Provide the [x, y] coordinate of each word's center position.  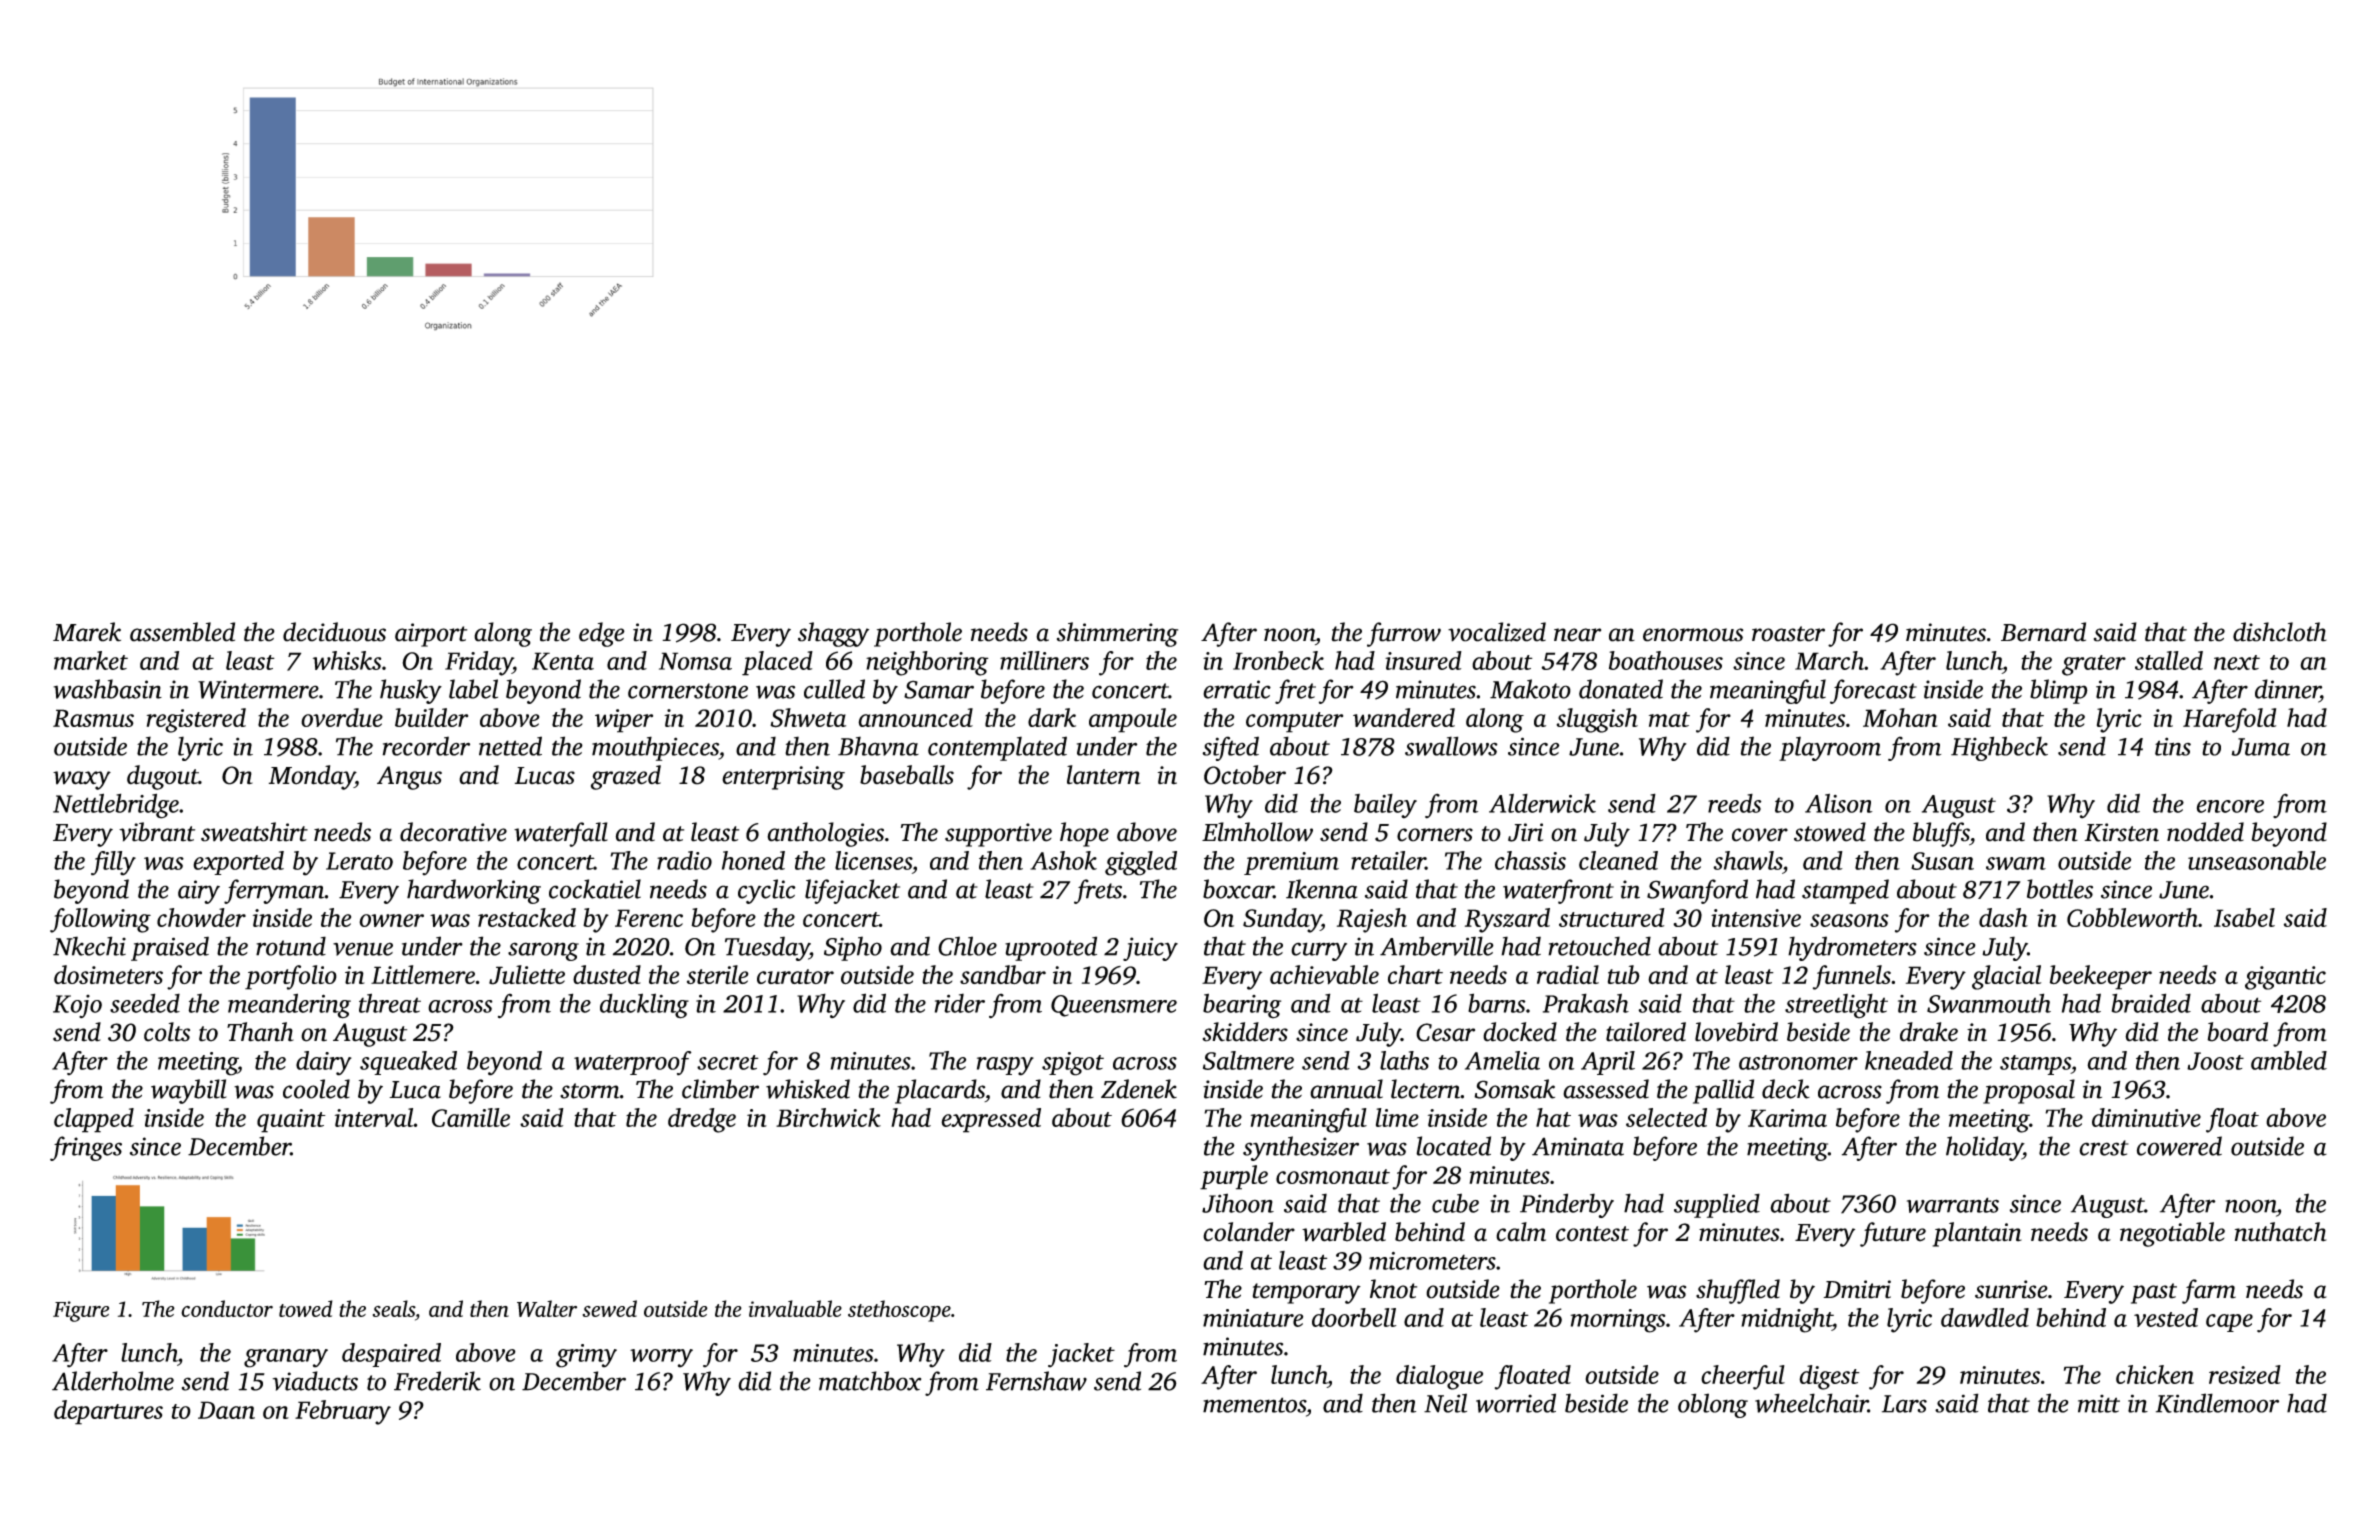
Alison [1839, 803]
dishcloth [2280, 632]
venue [363, 949]
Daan [226, 1410]
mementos [1254, 1405]
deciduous [334, 632]
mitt [2099, 1404]
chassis [1530, 860]
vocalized [1497, 632]
